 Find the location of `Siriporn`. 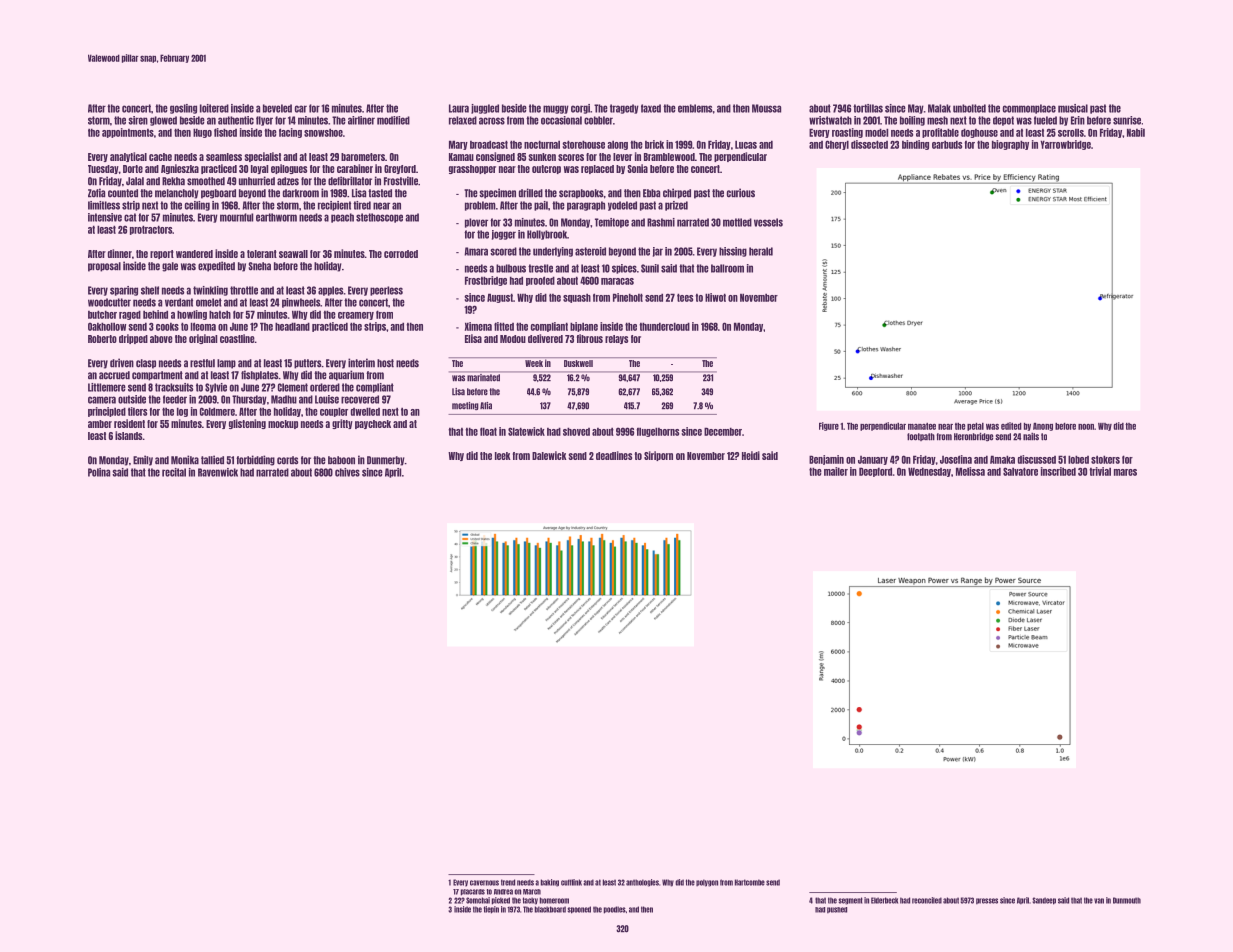

Siriporn is located at coordinates (658, 456).
